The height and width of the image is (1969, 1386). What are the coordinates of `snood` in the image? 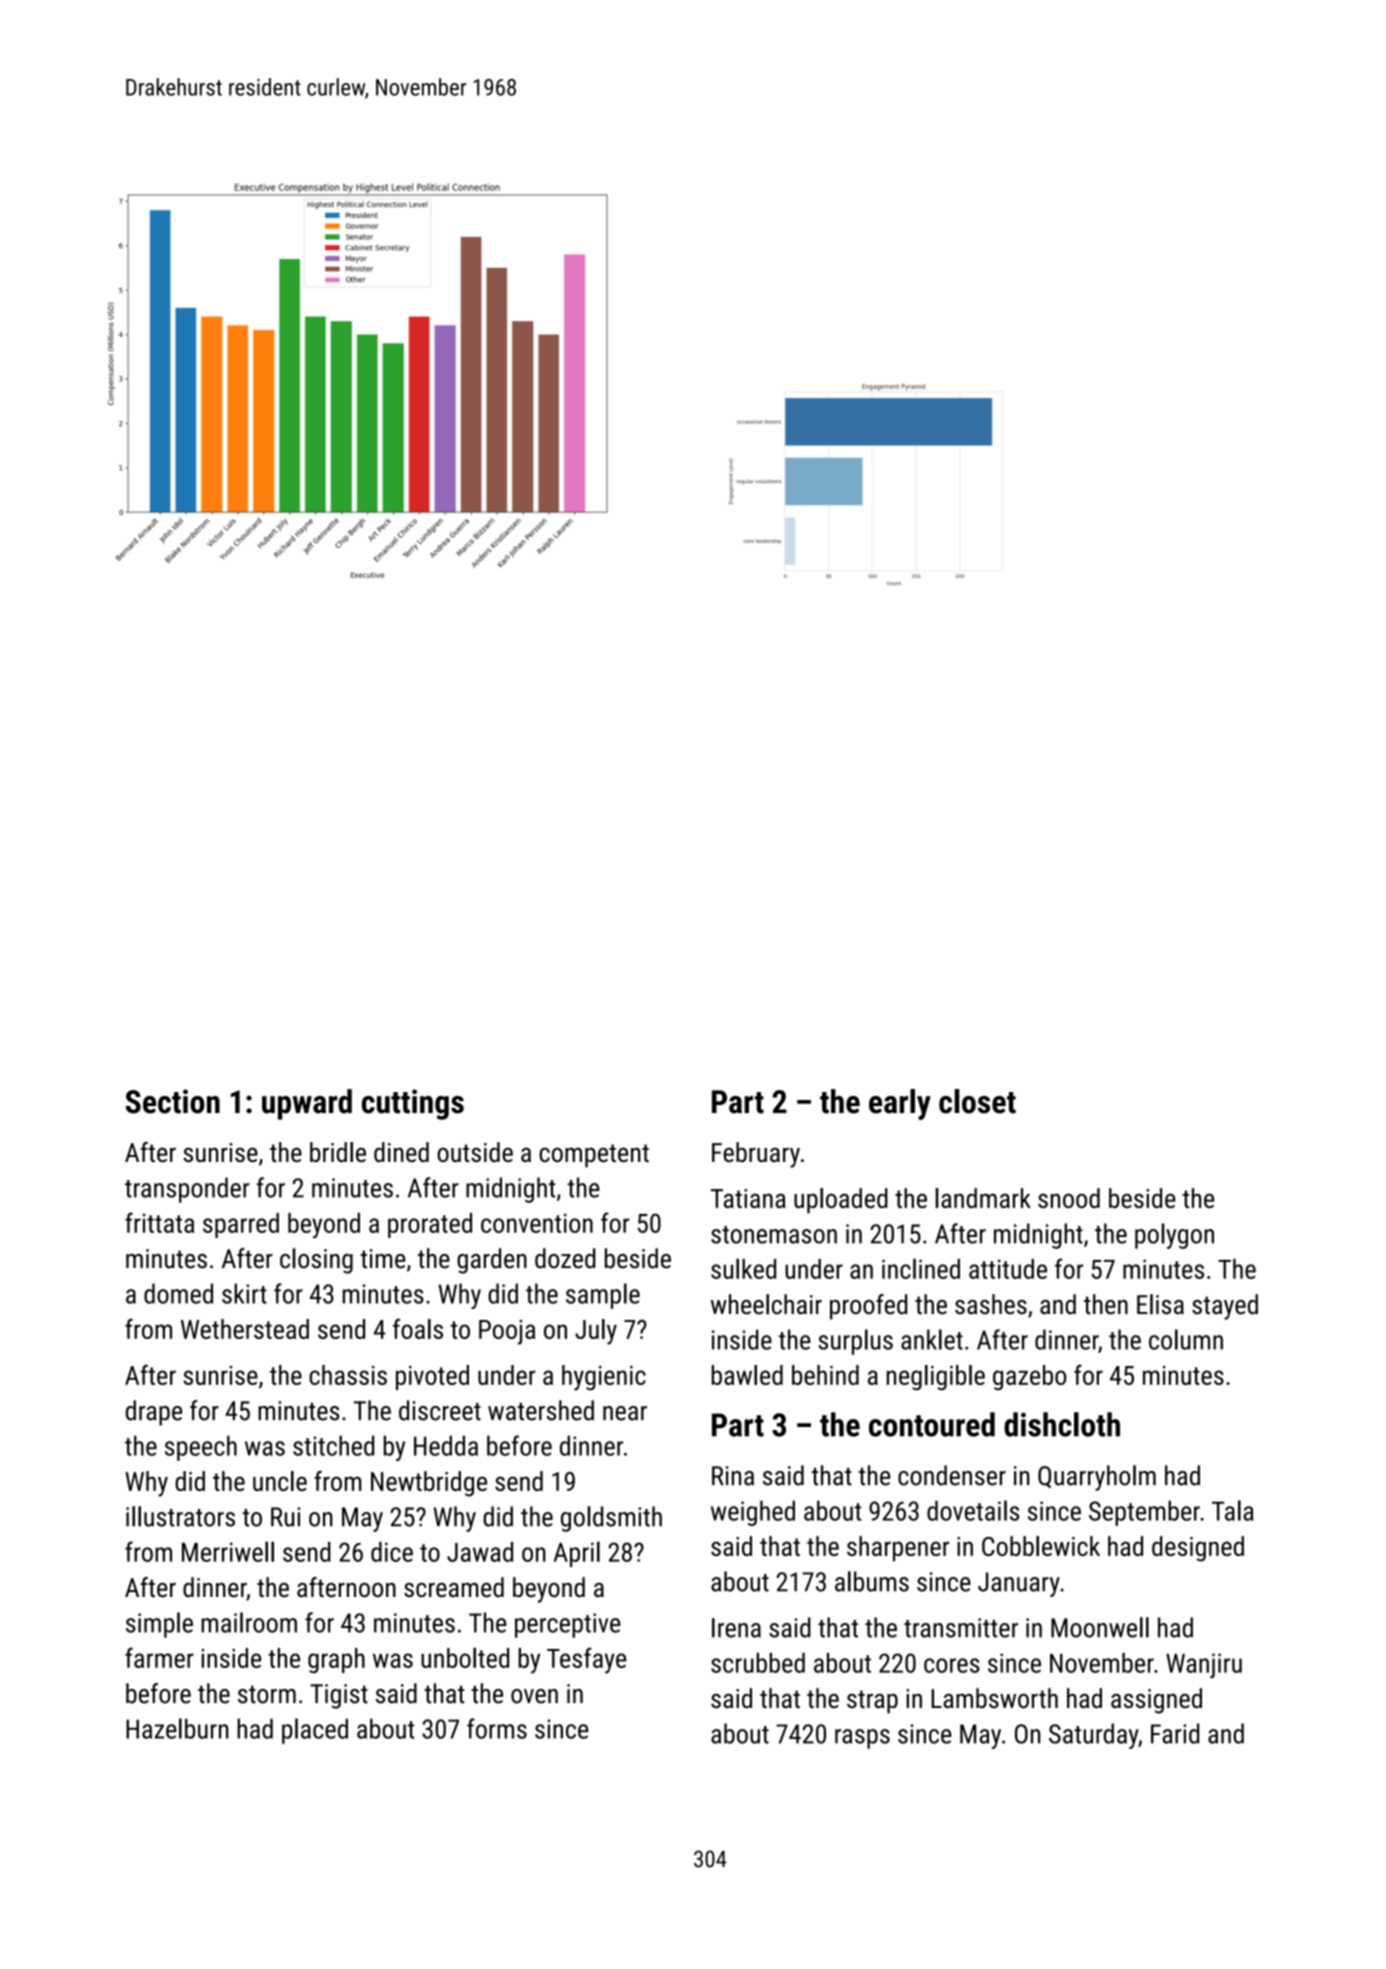 It's located at (1069, 1198).
